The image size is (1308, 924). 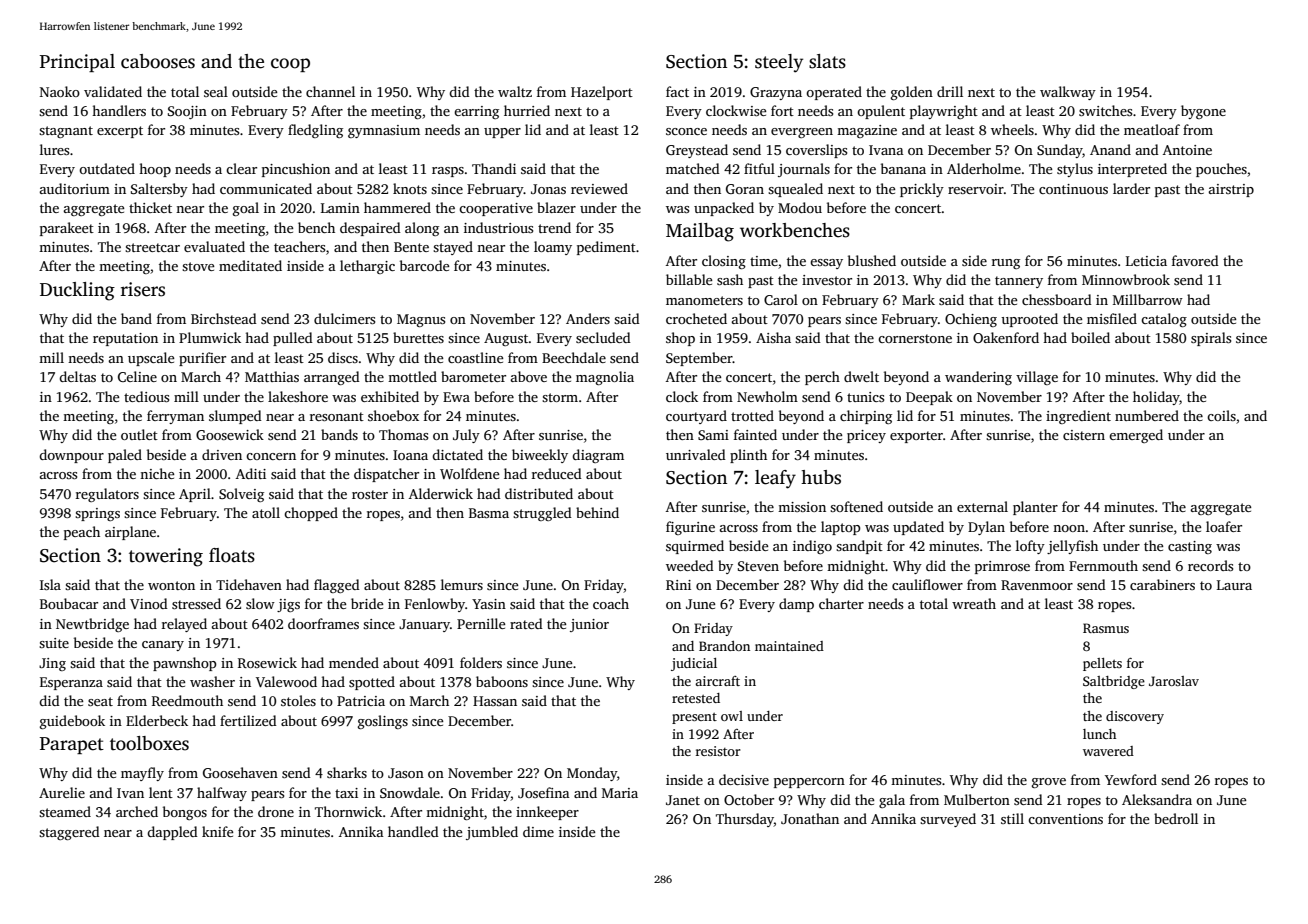 What do you see at coordinates (172, 833) in the document?
I see `dappled` at bounding box center [172, 833].
